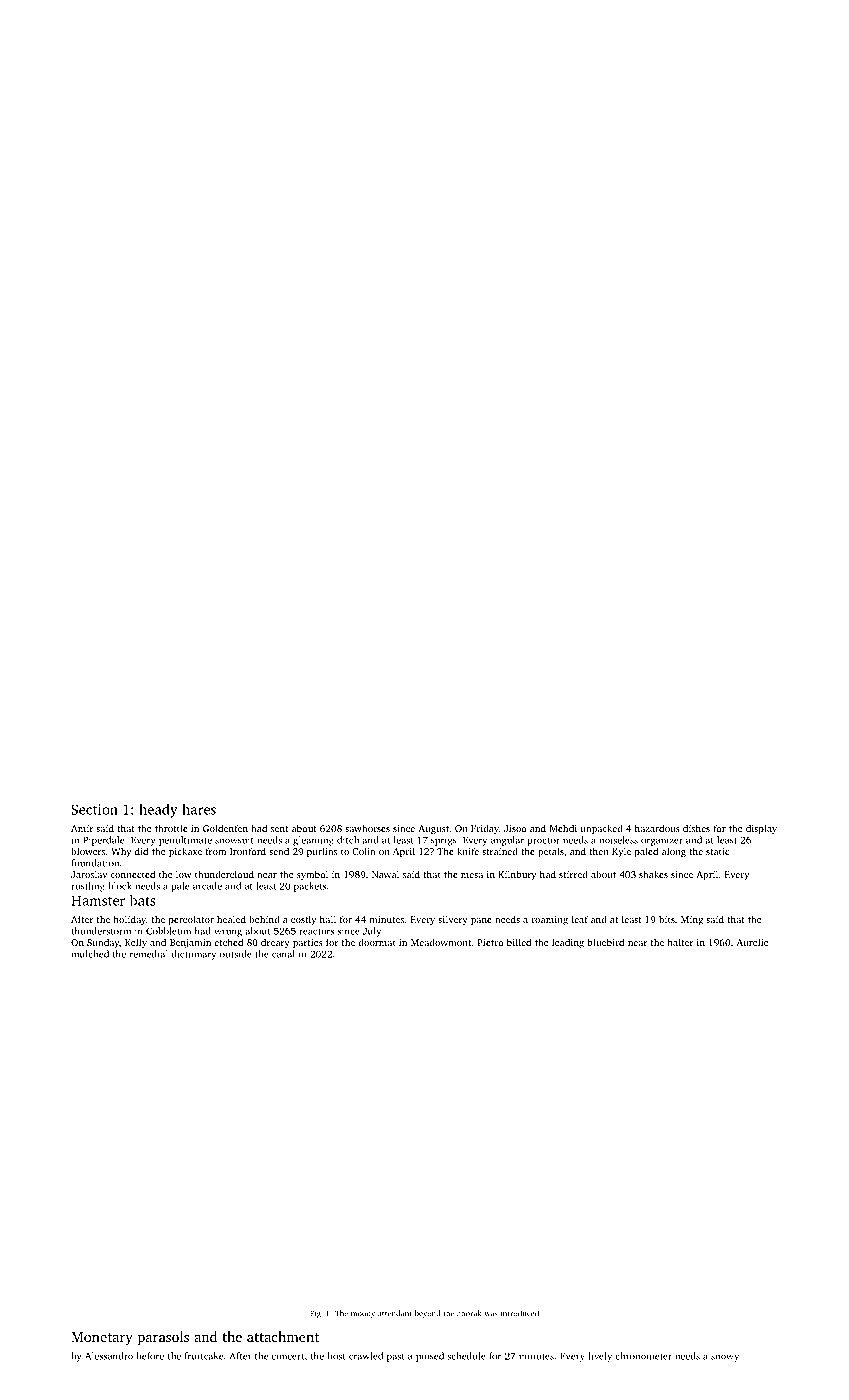 This screenshot has height=1400, width=849. What do you see at coordinates (453, 920) in the screenshot?
I see `silvery` at bounding box center [453, 920].
